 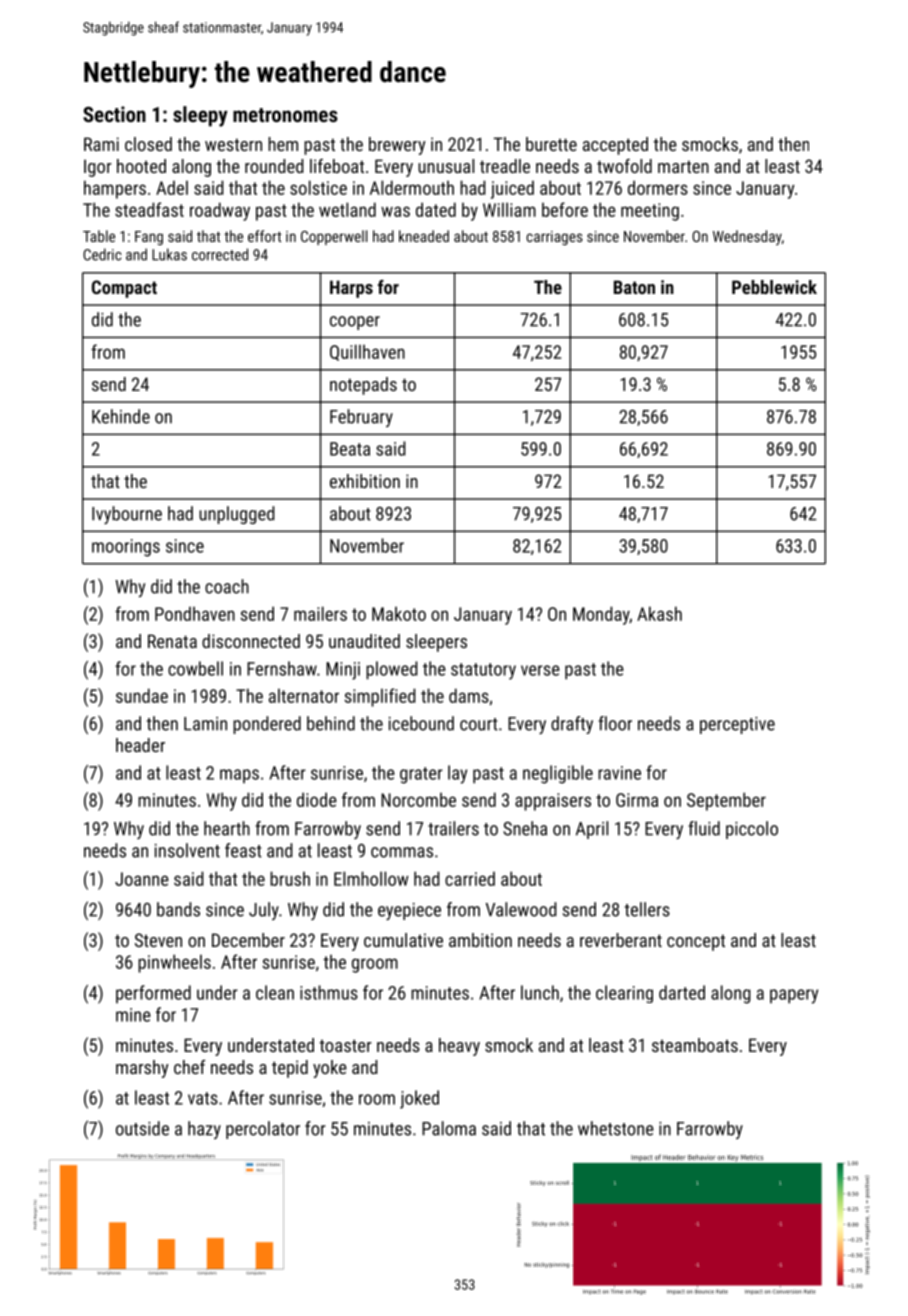 What do you see at coordinates (521, 909) in the page?
I see `Valewood` at bounding box center [521, 909].
